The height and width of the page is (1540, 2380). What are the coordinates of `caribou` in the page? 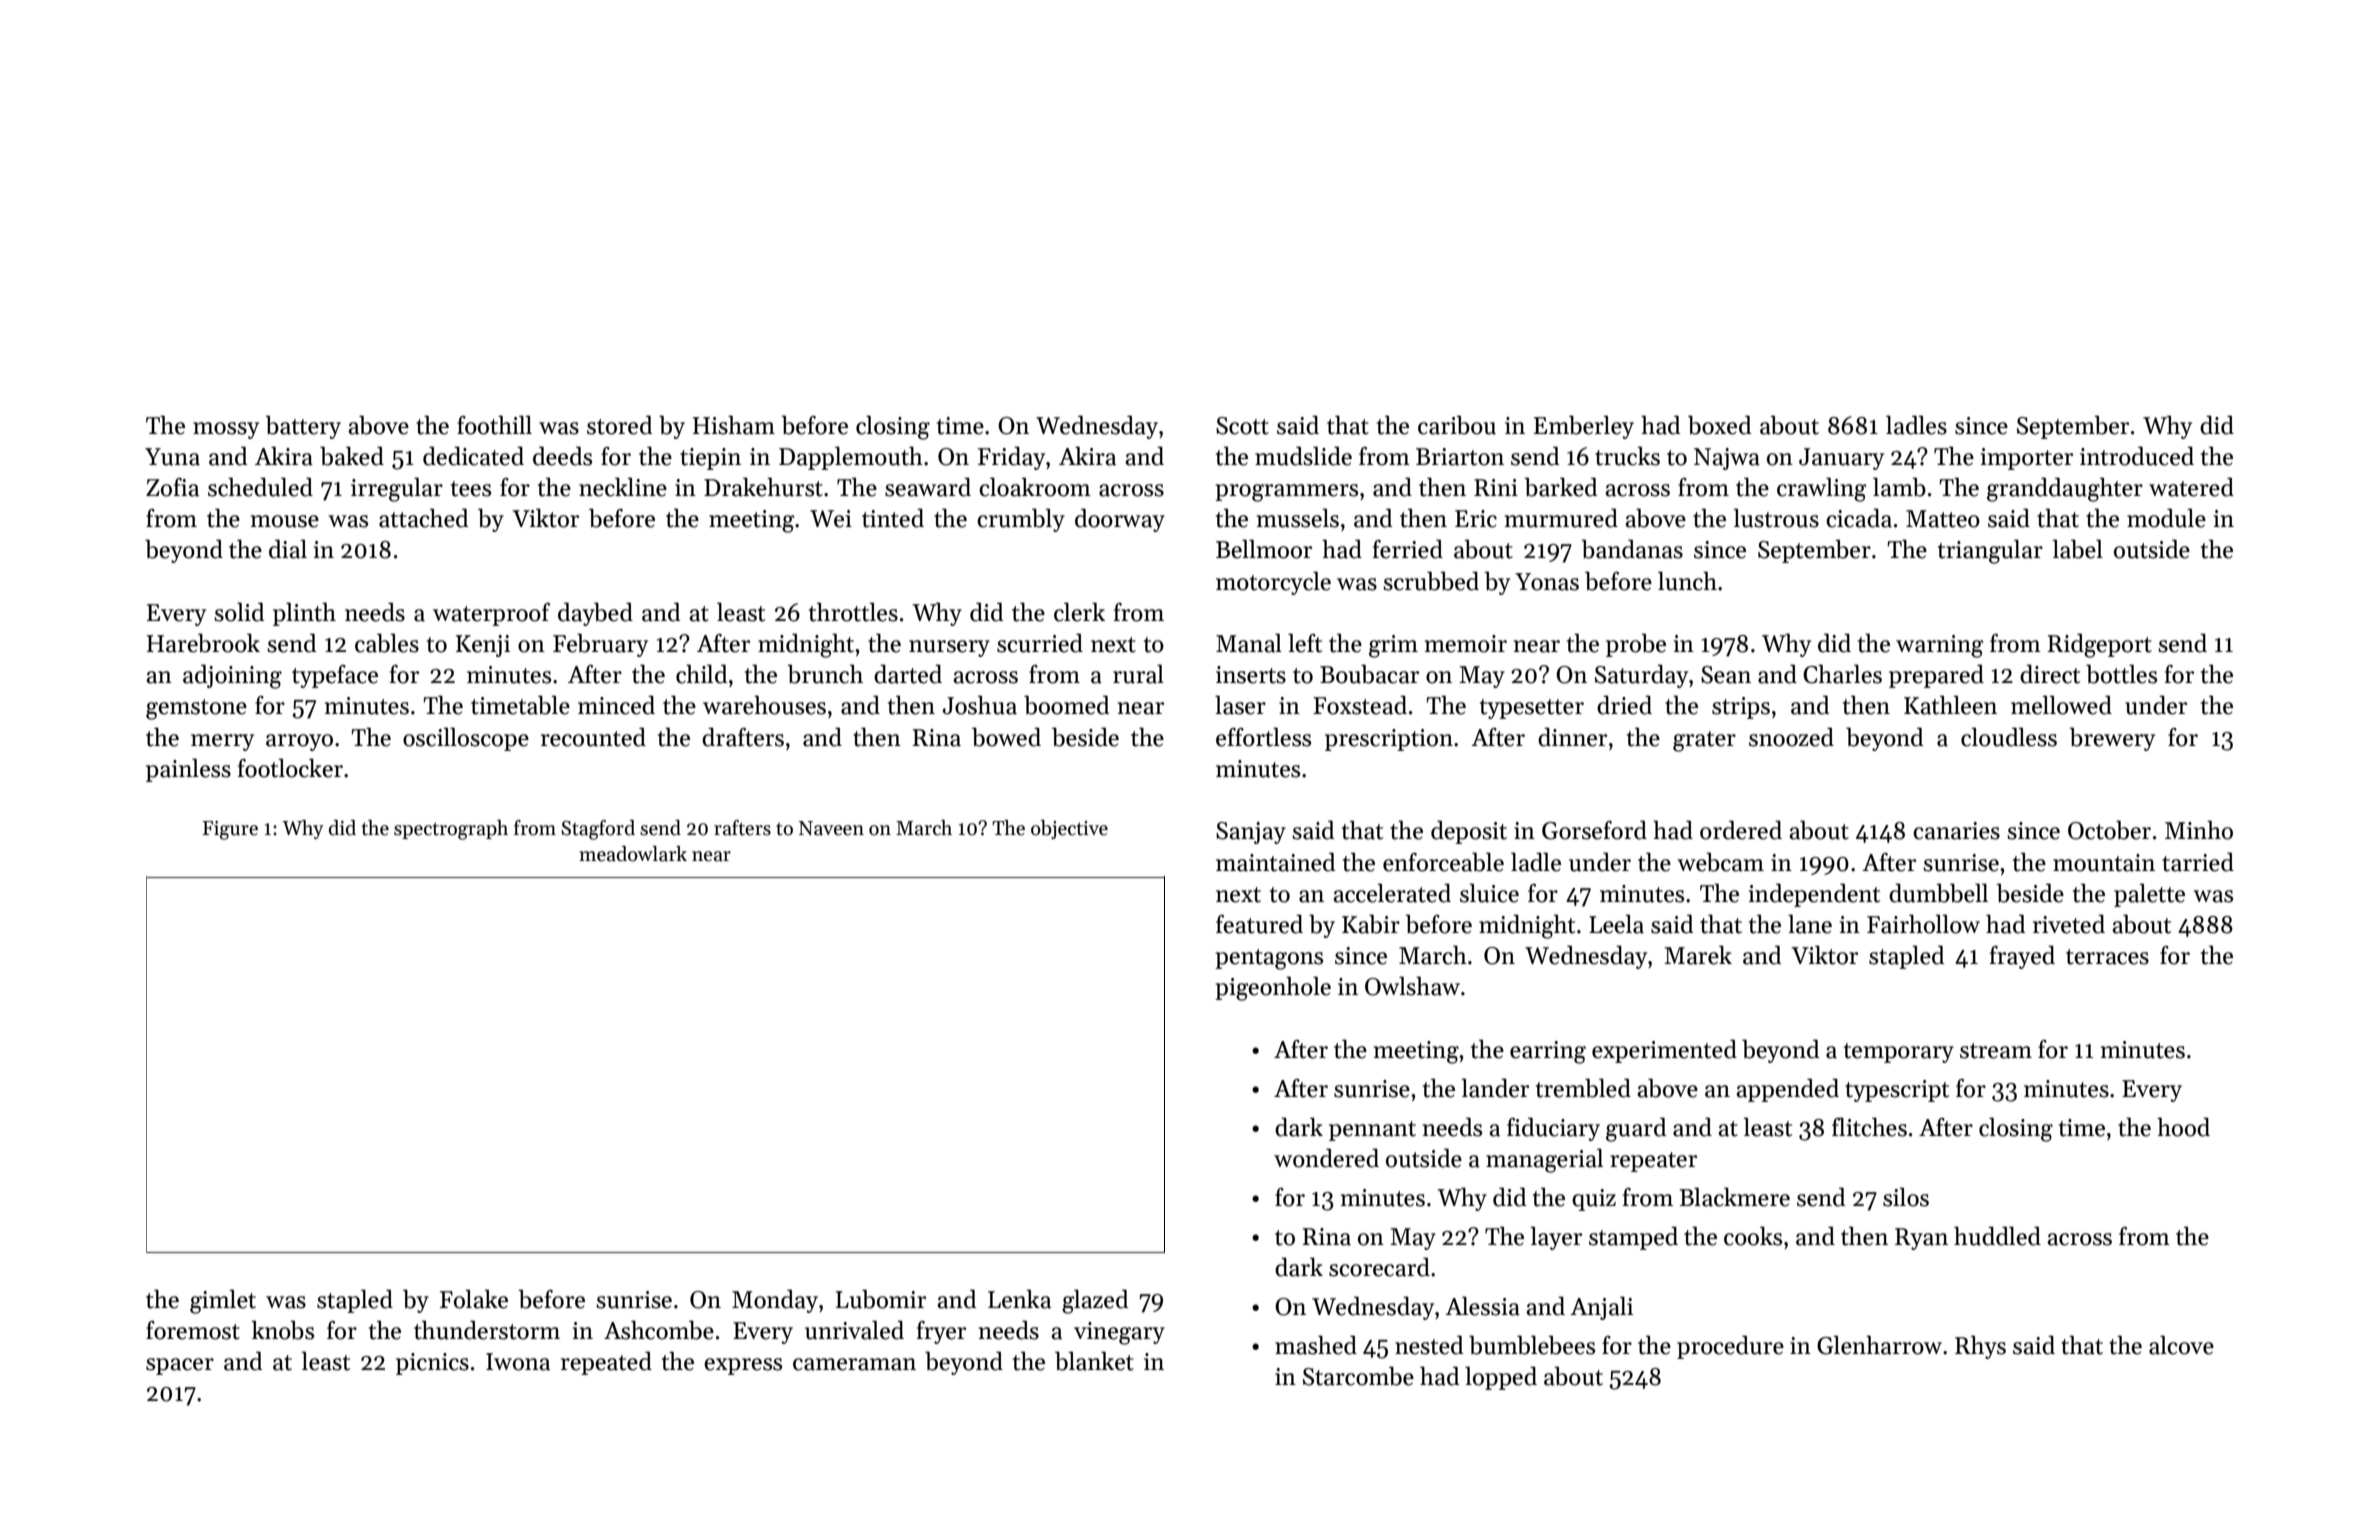 It's located at (1457, 425).
